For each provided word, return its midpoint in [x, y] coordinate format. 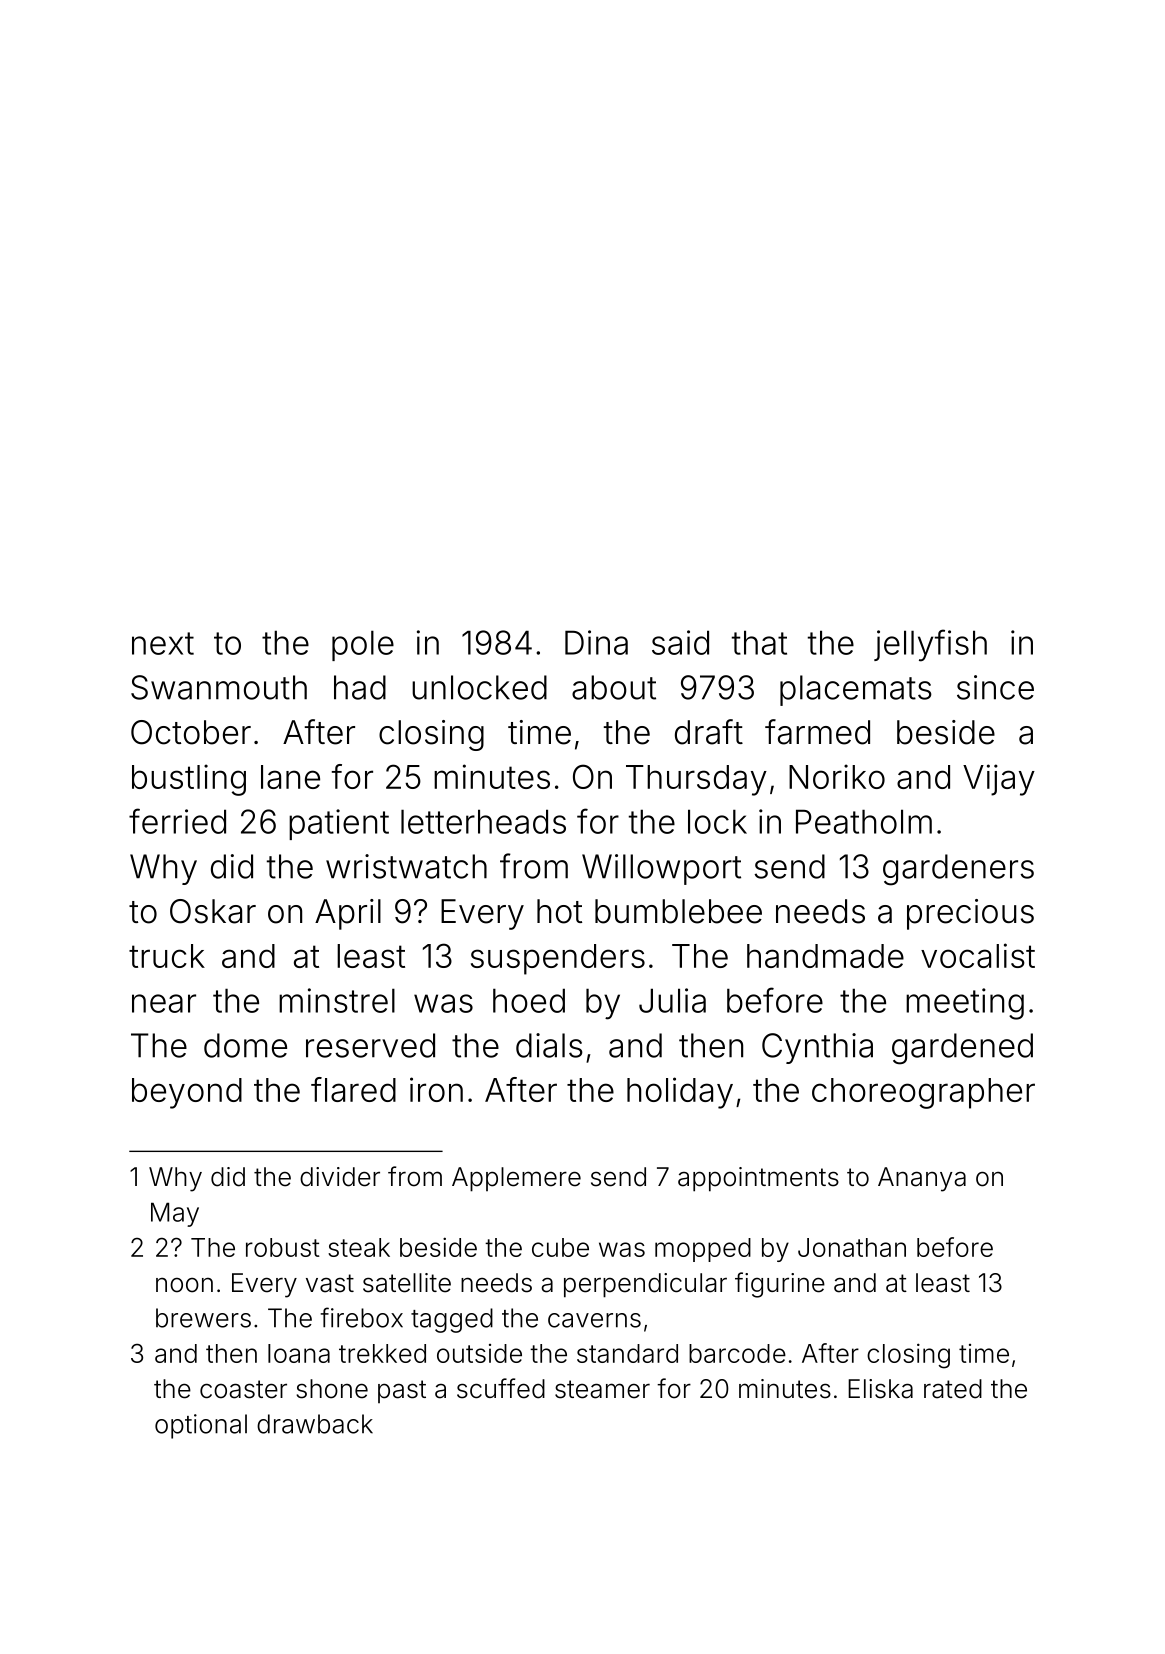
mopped [703, 1250]
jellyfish [930, 645]
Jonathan [852, 1247]
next [163, 643]
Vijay [999, 780]
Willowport [661, 869]
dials [549, 1045]
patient [339, 824]
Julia [672, 1000]
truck [167, 956]
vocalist [978, 955]
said [680, 642]
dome [245, 1045]
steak [359, 1247]
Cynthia [817, 1048]
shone [332, 1389]
